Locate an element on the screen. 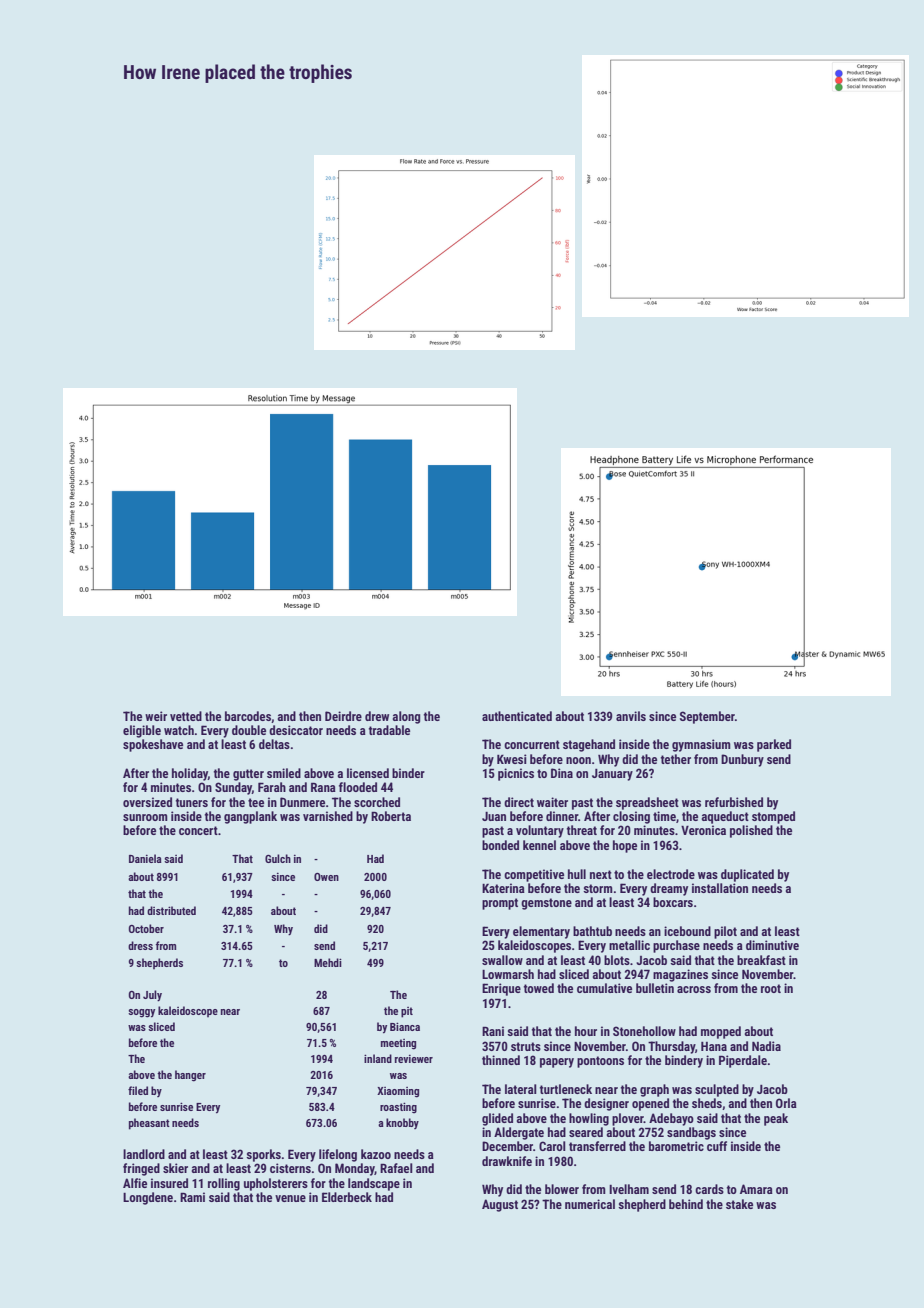 The width and height of the screenshot is (924, 1308). anvils is located at coordinates (631, 716).
